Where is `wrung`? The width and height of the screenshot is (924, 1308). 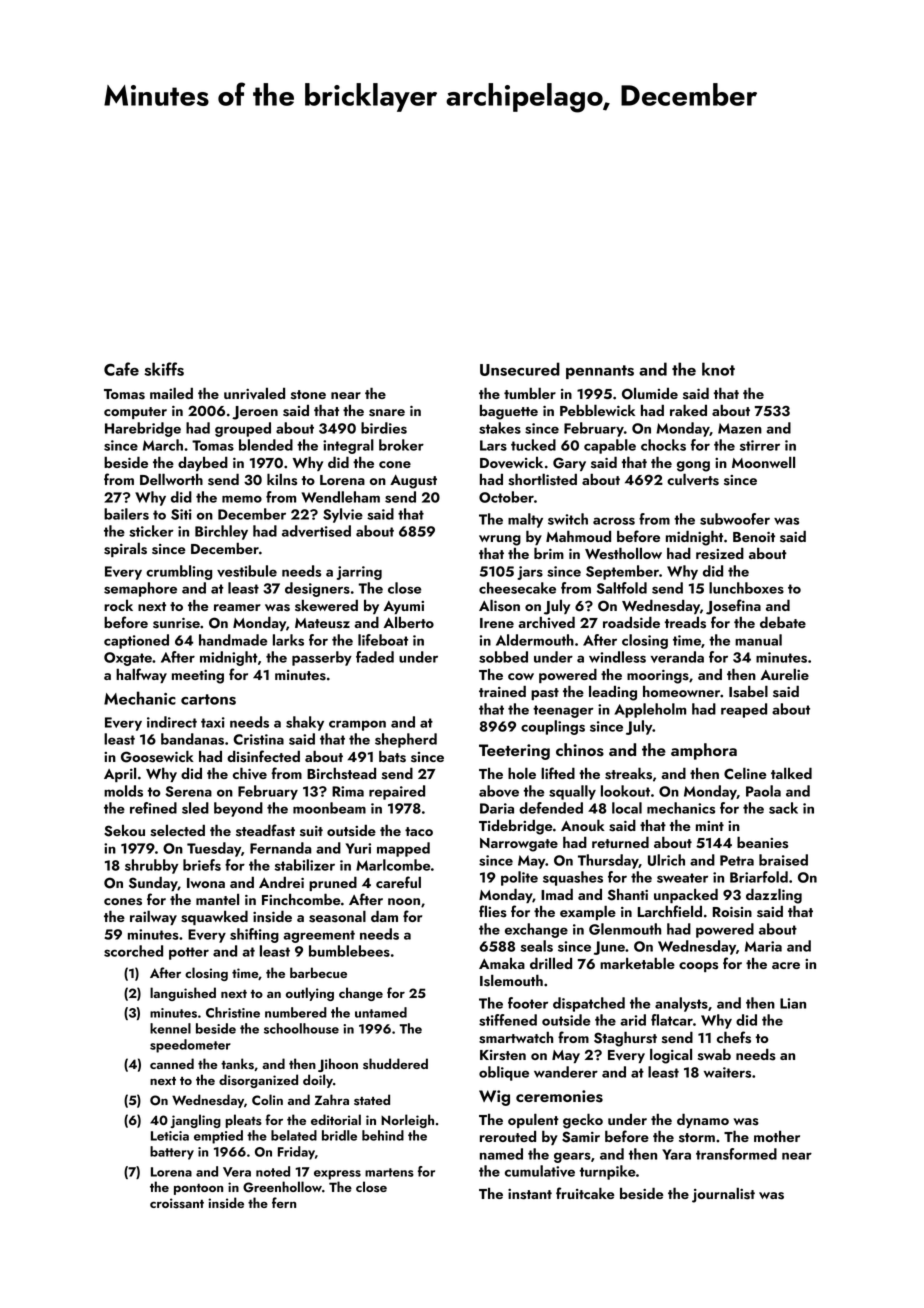
wrung is located at coordinates (500, 540).
